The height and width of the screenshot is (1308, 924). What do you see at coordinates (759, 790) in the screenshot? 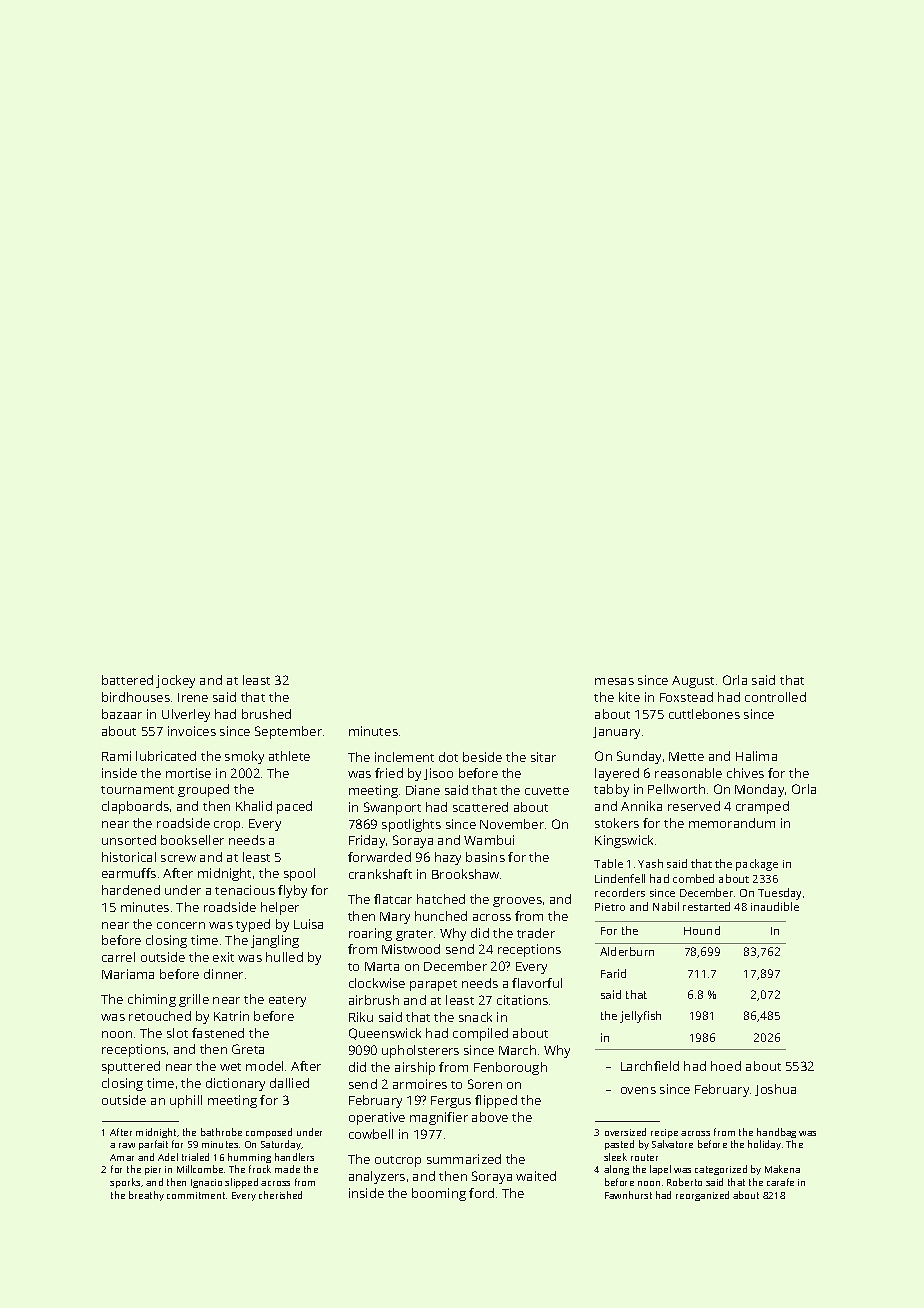
I see `Monday` at bounding box center [759, 790].
